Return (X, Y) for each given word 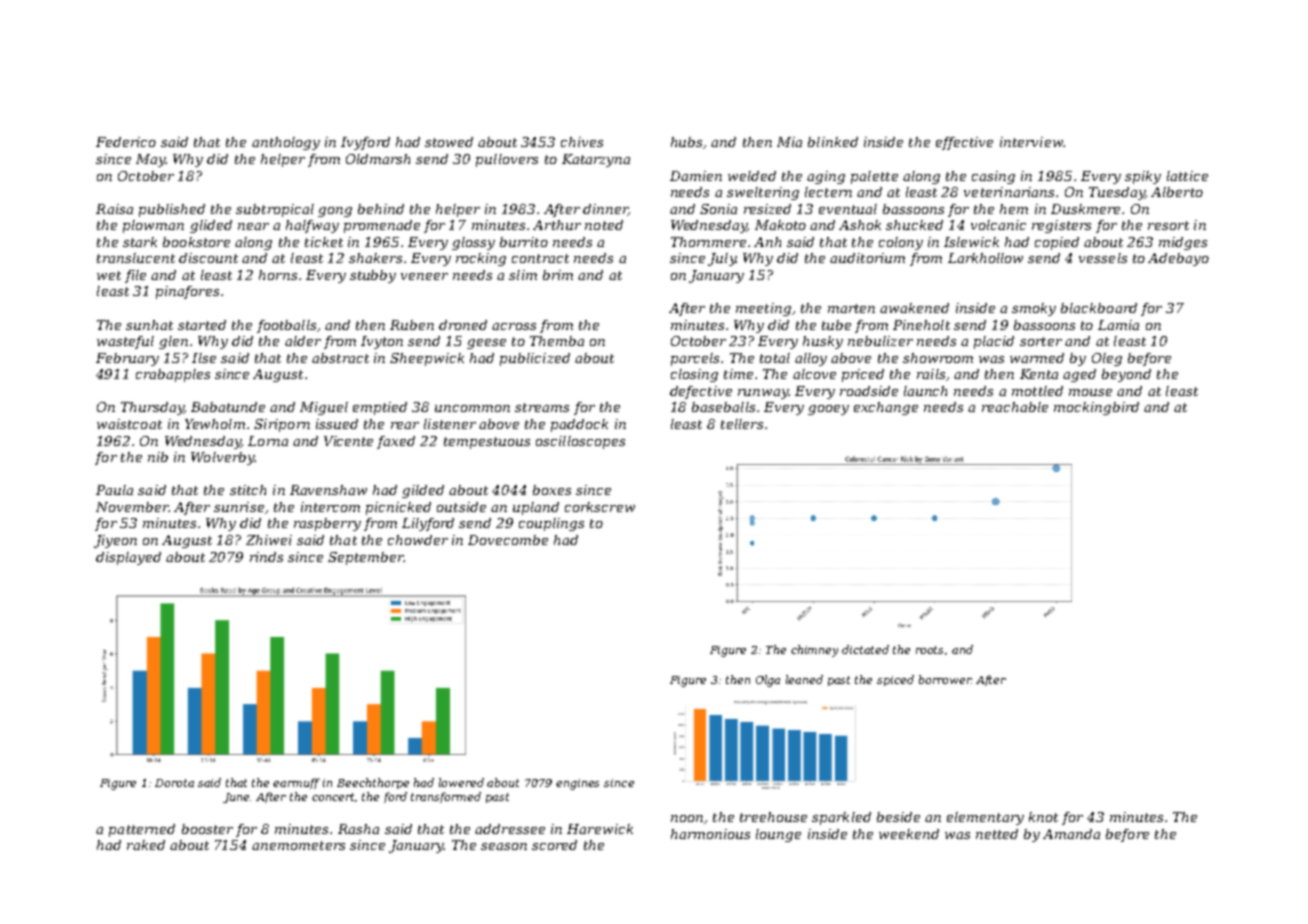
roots (929, 650)
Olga (768, 681)
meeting (763, 309)
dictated (865, 649)
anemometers (298, 845)
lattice (1187, 176)
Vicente (348, 441)
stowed (449, 142)
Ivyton (382, 342)
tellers (742, 424)
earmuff (296, 783)
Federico (126, 142)
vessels (1103, 258)
